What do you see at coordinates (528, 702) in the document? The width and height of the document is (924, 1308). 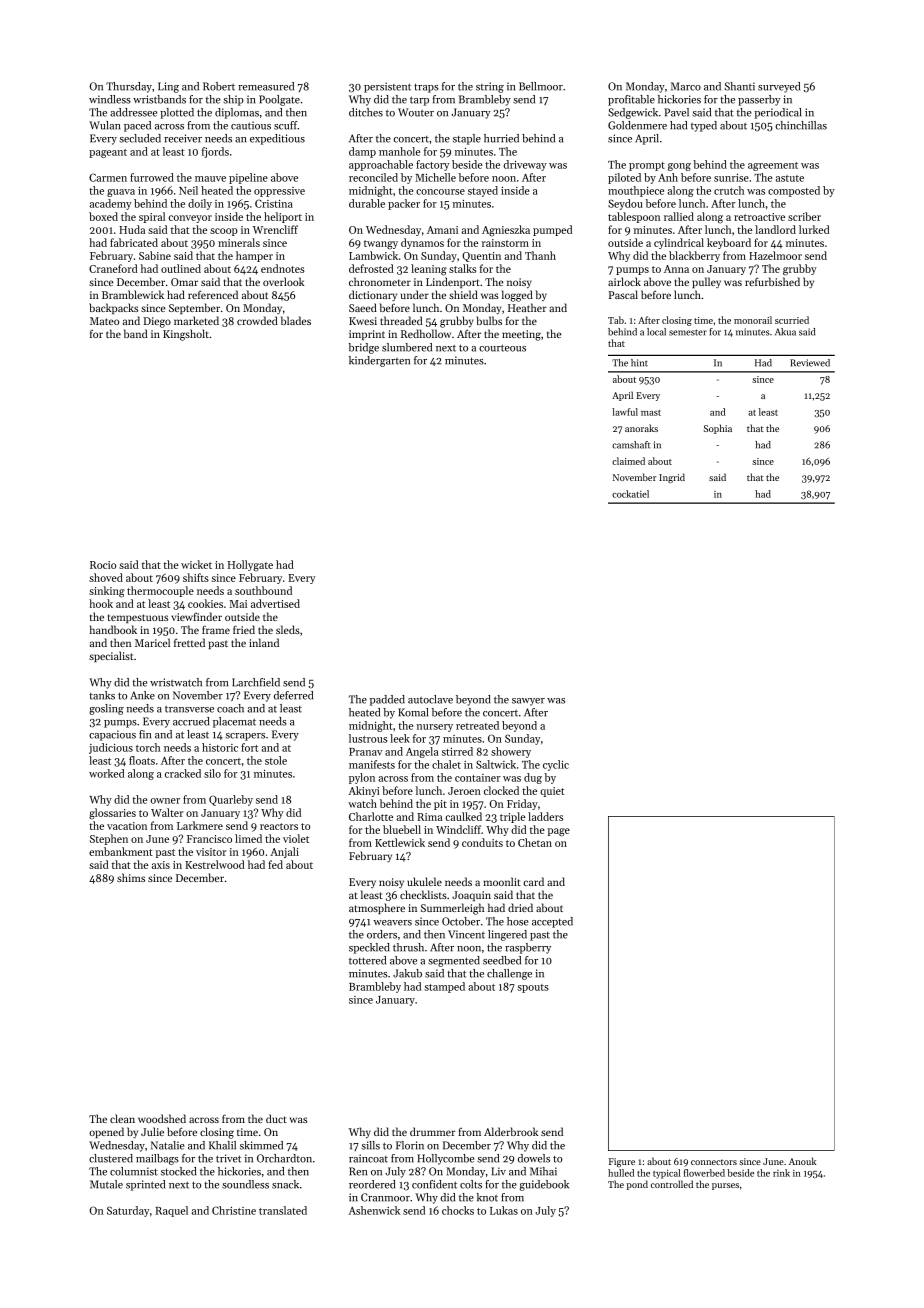 I see `sawyer` at bounding box center [528, 702].
